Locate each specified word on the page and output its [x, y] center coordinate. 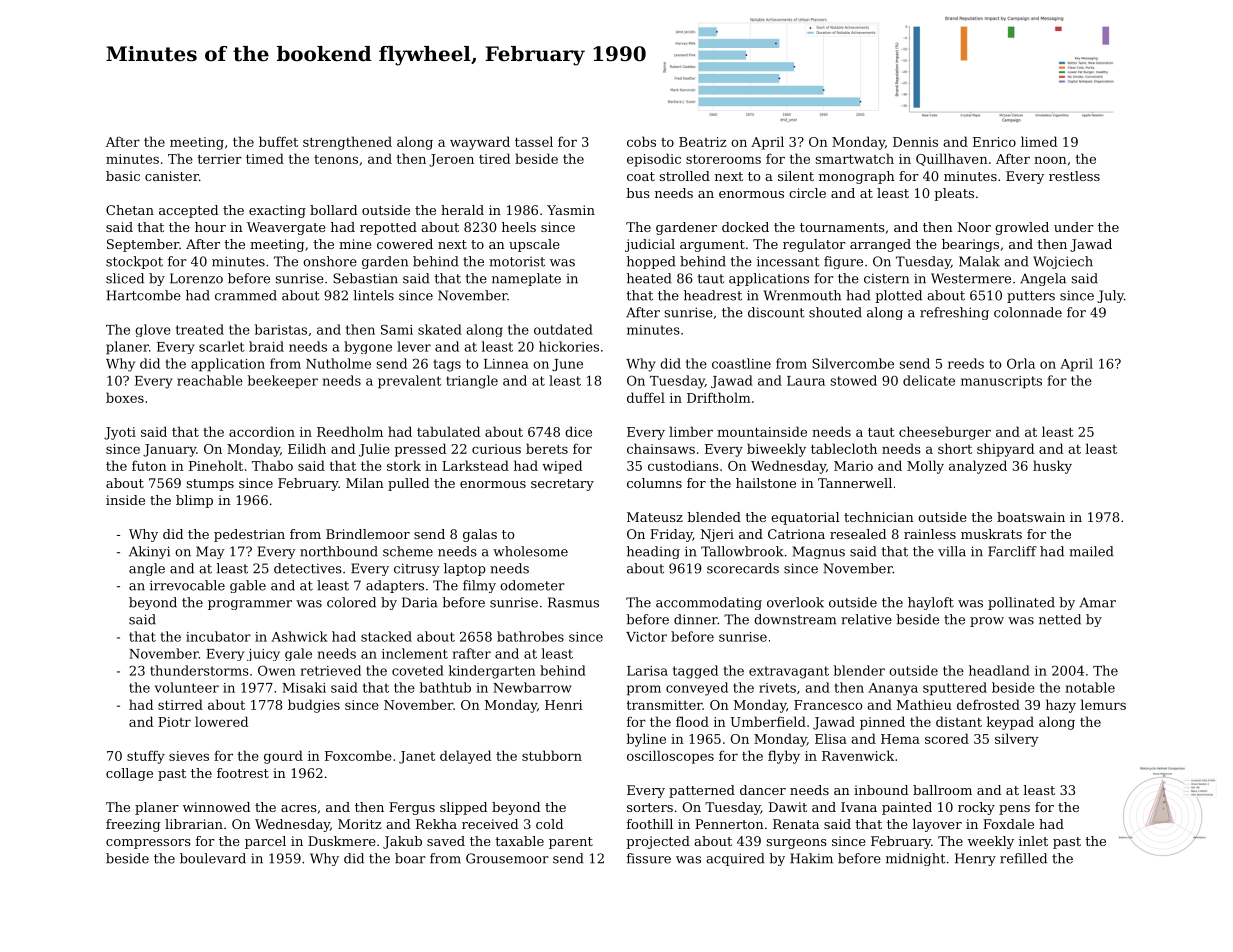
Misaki [304, 687]
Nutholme [338, 363]
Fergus [412, 808]
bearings [970, 245]
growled [1022, 228]
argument [712, 246]
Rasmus [573, 602]
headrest [713, 295]
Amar [1097, 602]
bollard [333, 210]
